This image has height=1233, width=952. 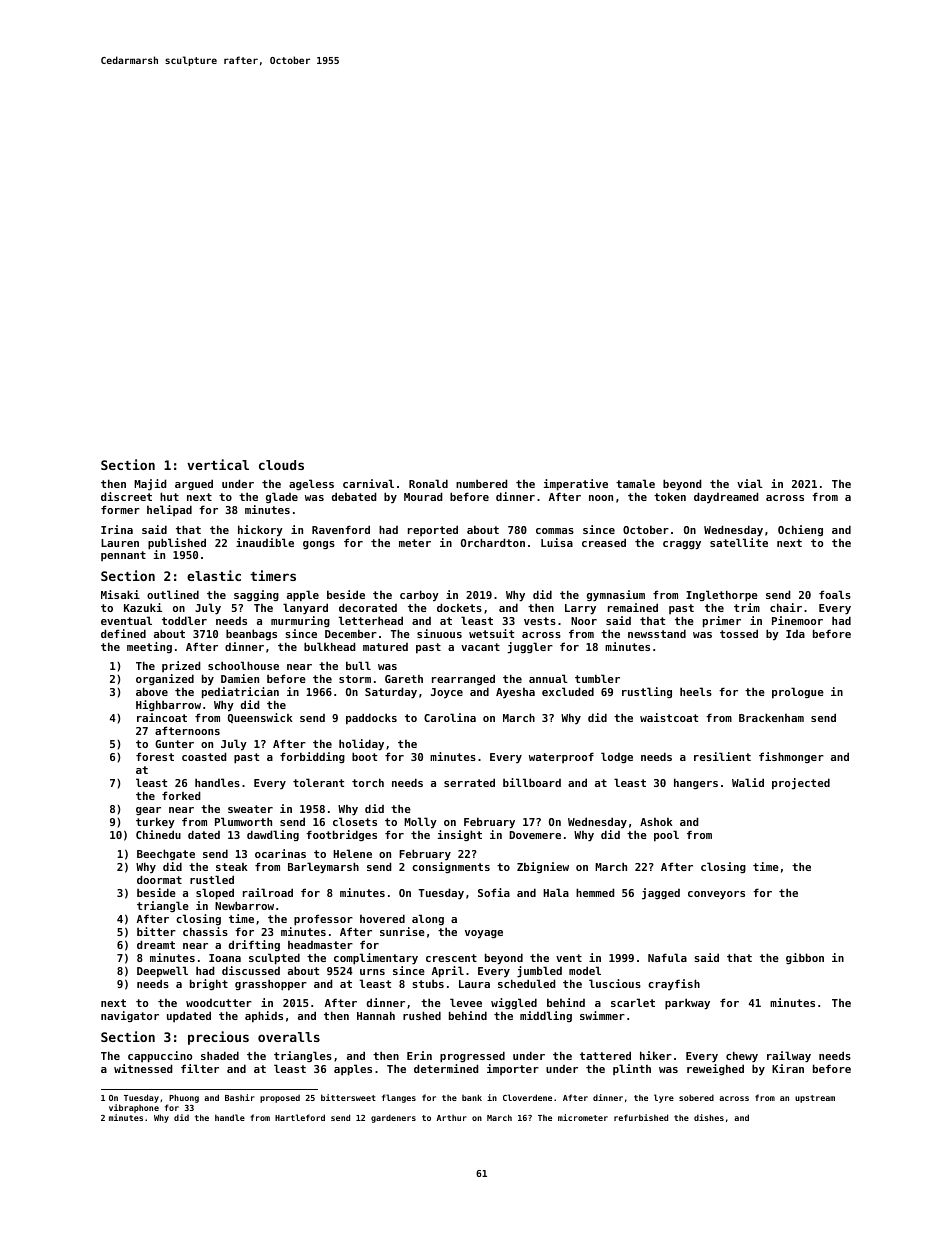 What do you see at coordinates (447, 693) in the image?
I see `Joyce` at bounding box center [447, 693].
